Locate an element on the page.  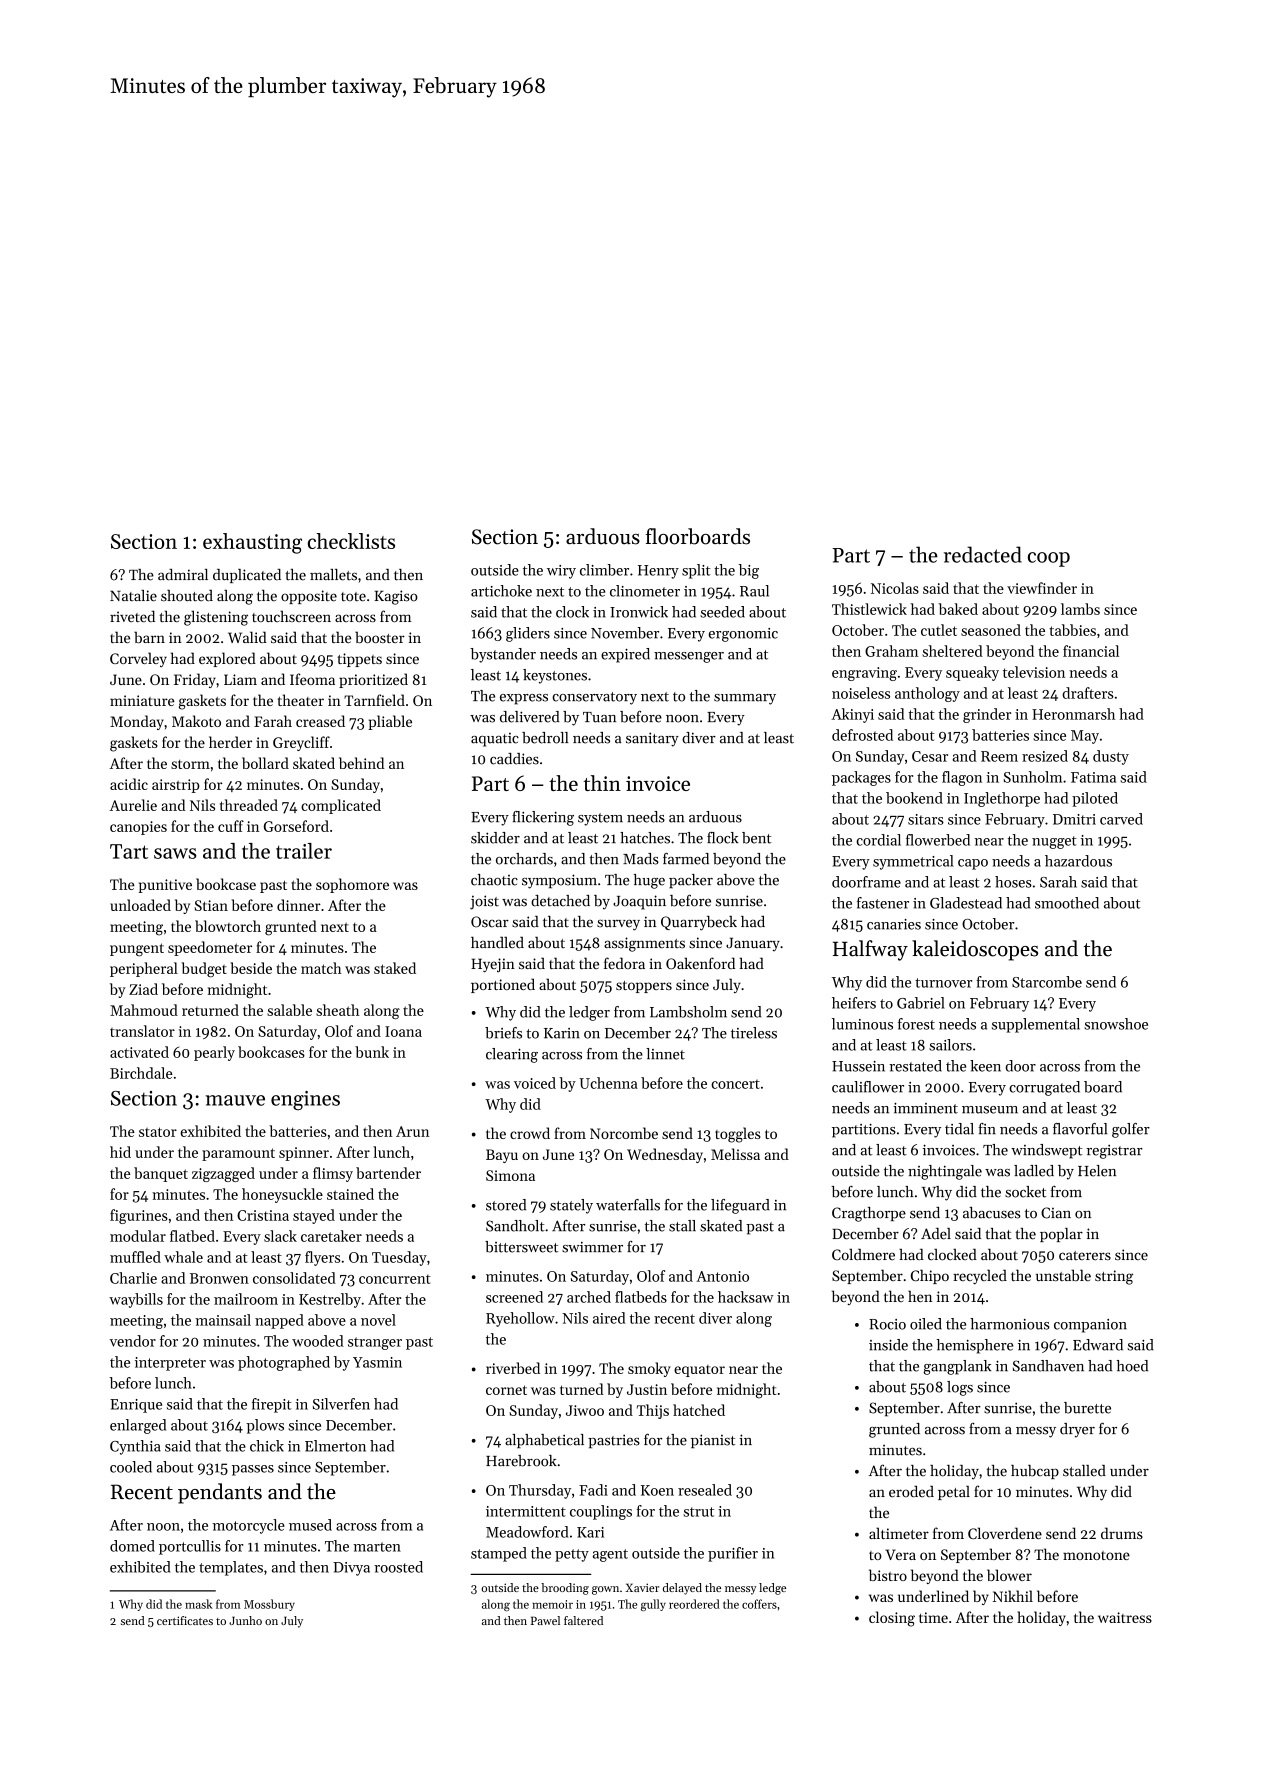
sanitary is located at coordinates (652, 739).
